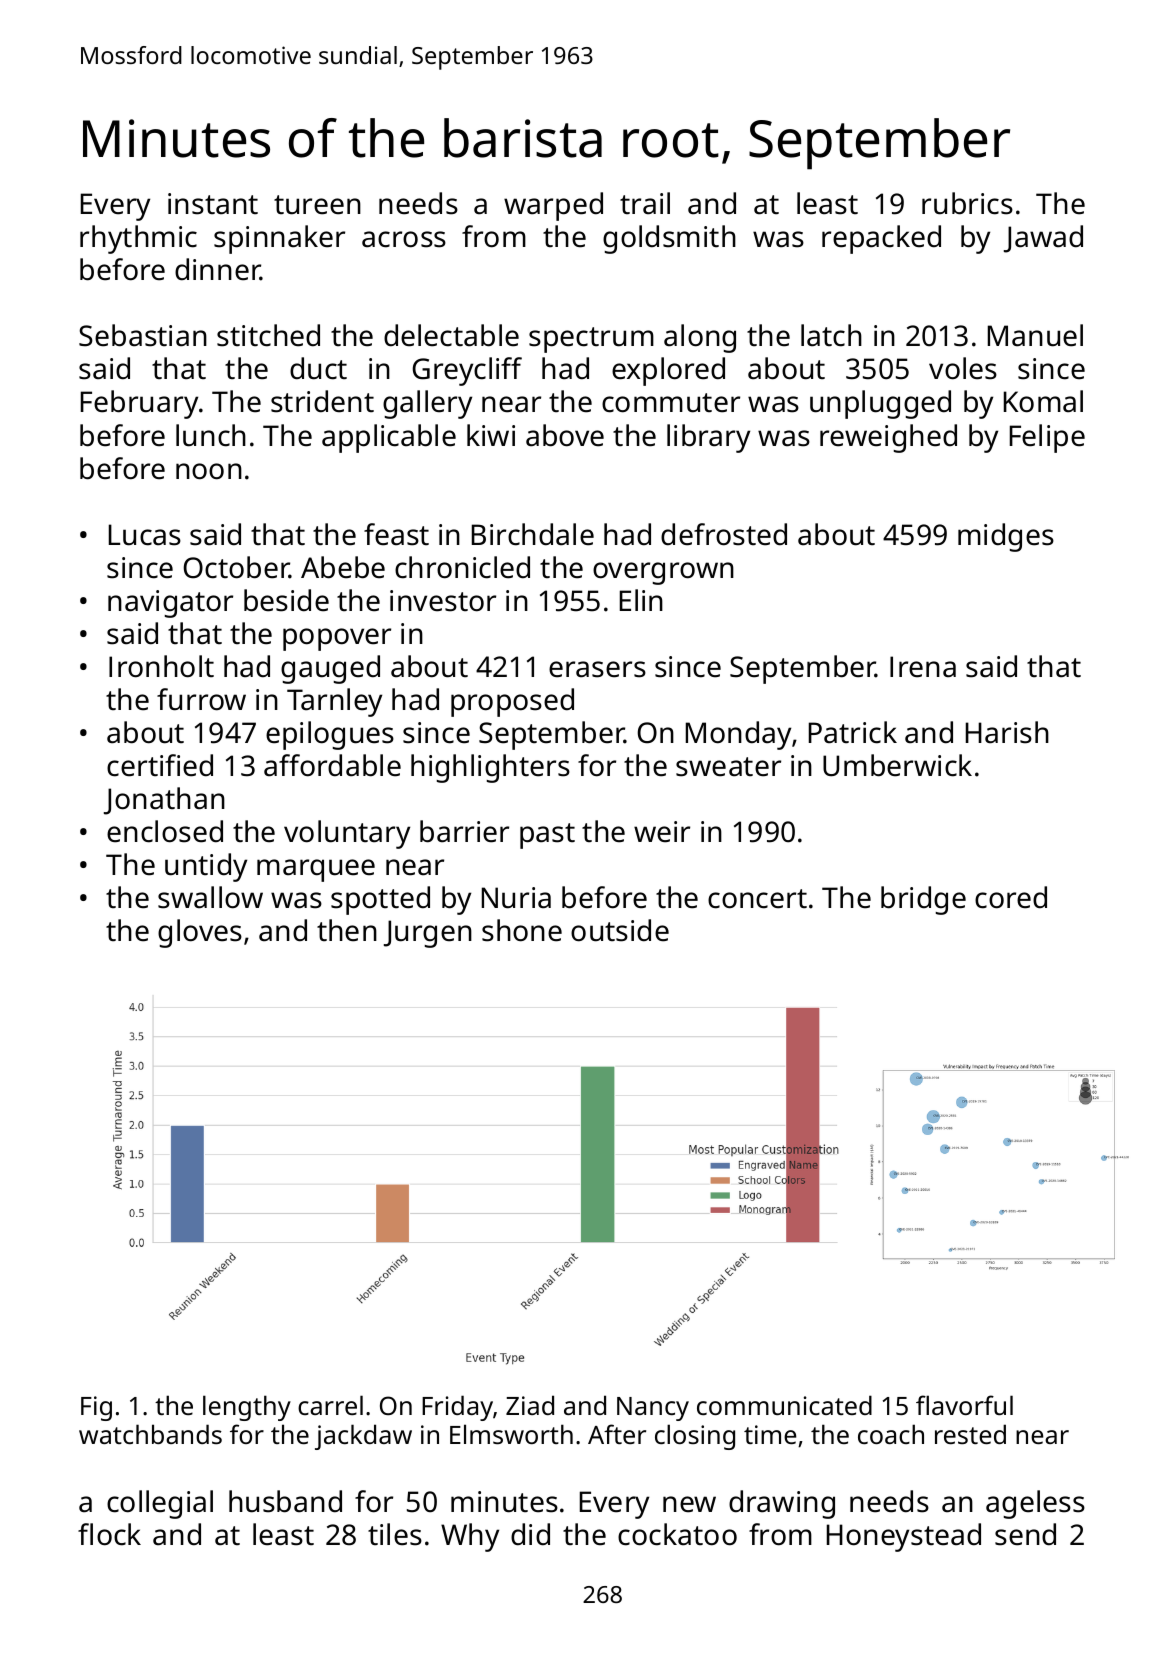  I want to click on erasers, so click(597, 669).
